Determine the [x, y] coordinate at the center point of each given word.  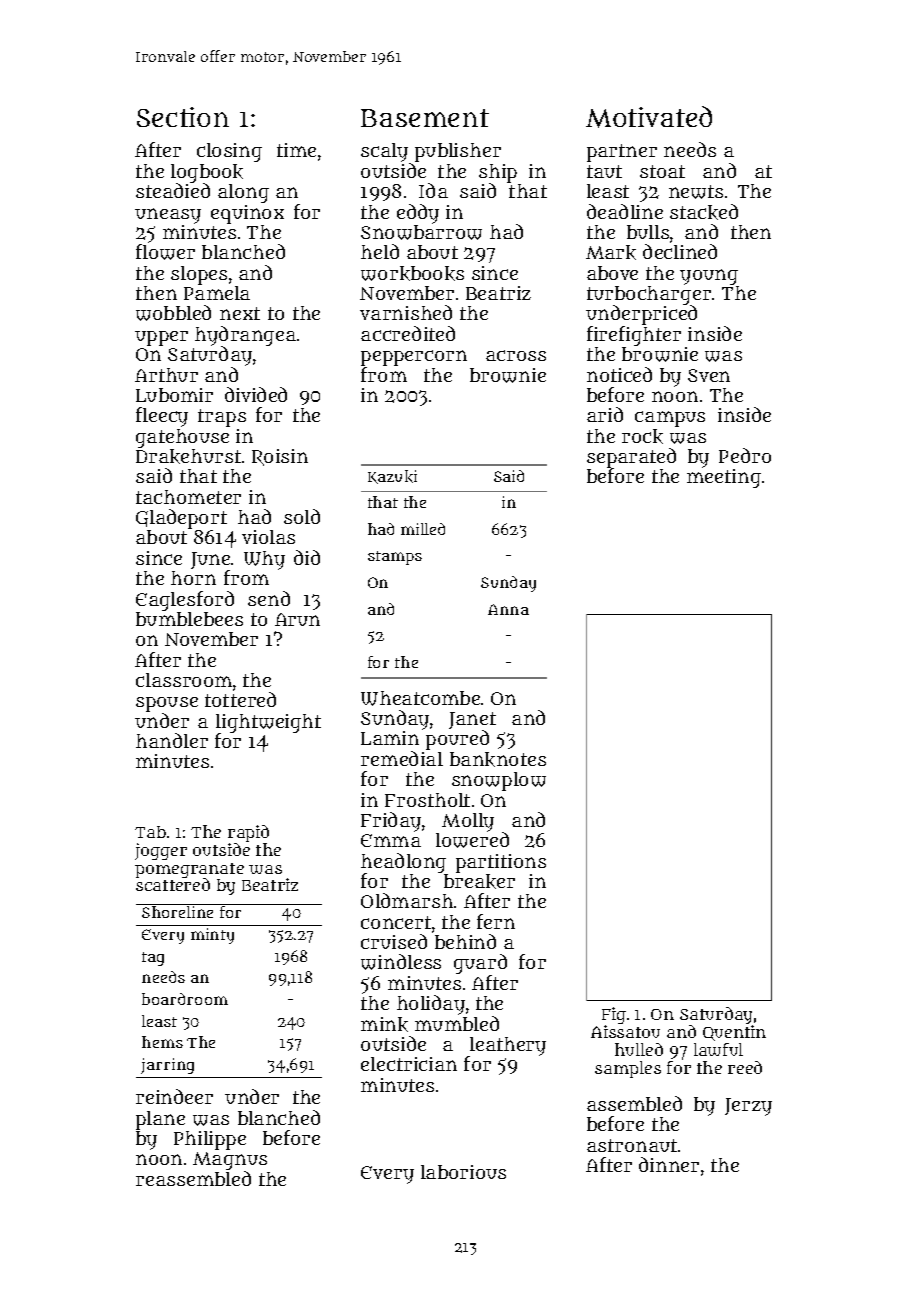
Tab [150, 832]
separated [631, 458]
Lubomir [174, 395]
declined [680, 251]
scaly [384, 152]
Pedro [745, 455]
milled [423, 529]
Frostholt [427, 800]
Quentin [734, 1033]
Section [183, 117]
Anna [508, 609]
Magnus [230, 1161]
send [269, 598]
